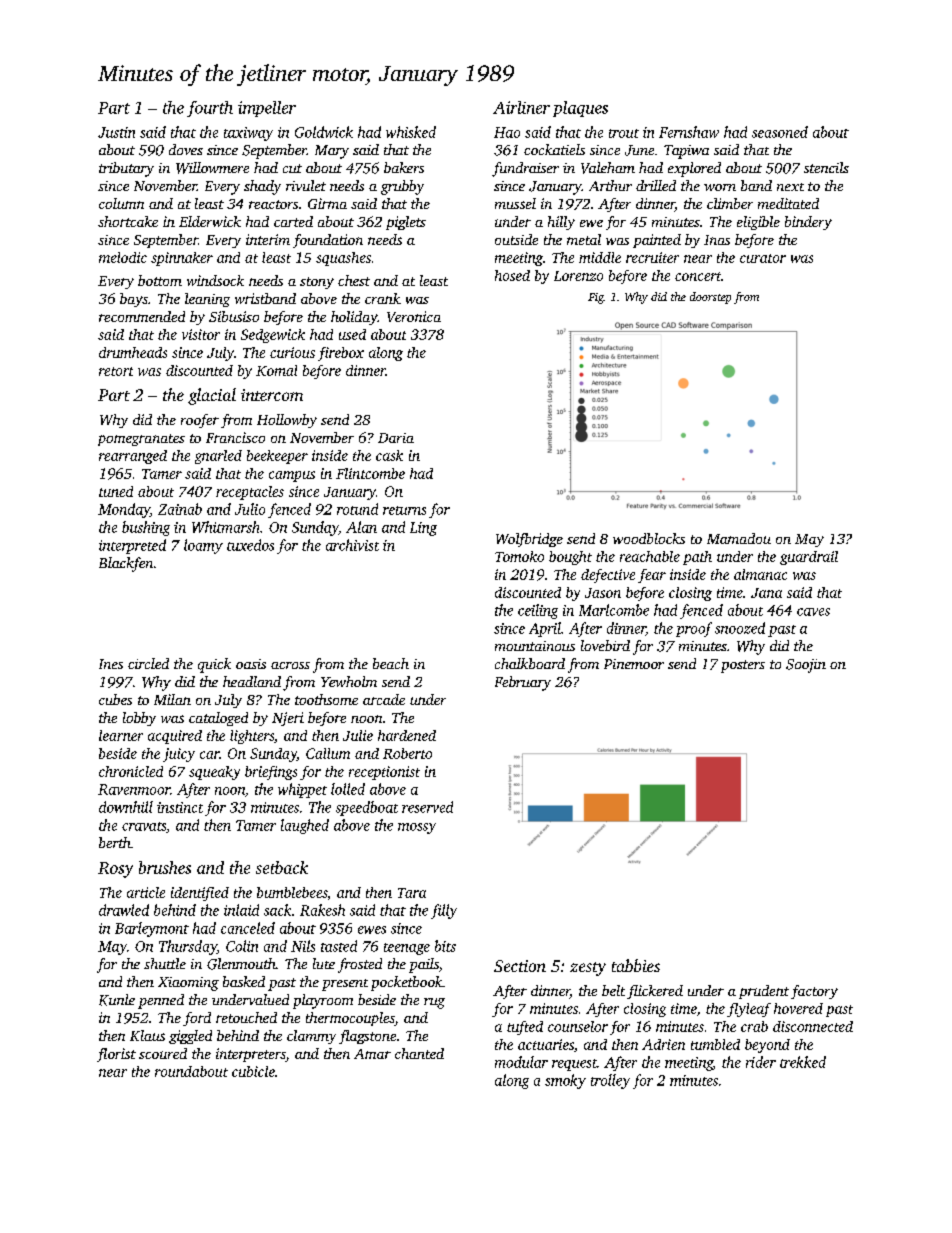 The height and width of the screenshot is (1233, 952). What do you see at coordinates (663, 1044) in the screenshot?
I see `Adrien` at bounding box center [663, 1044].
